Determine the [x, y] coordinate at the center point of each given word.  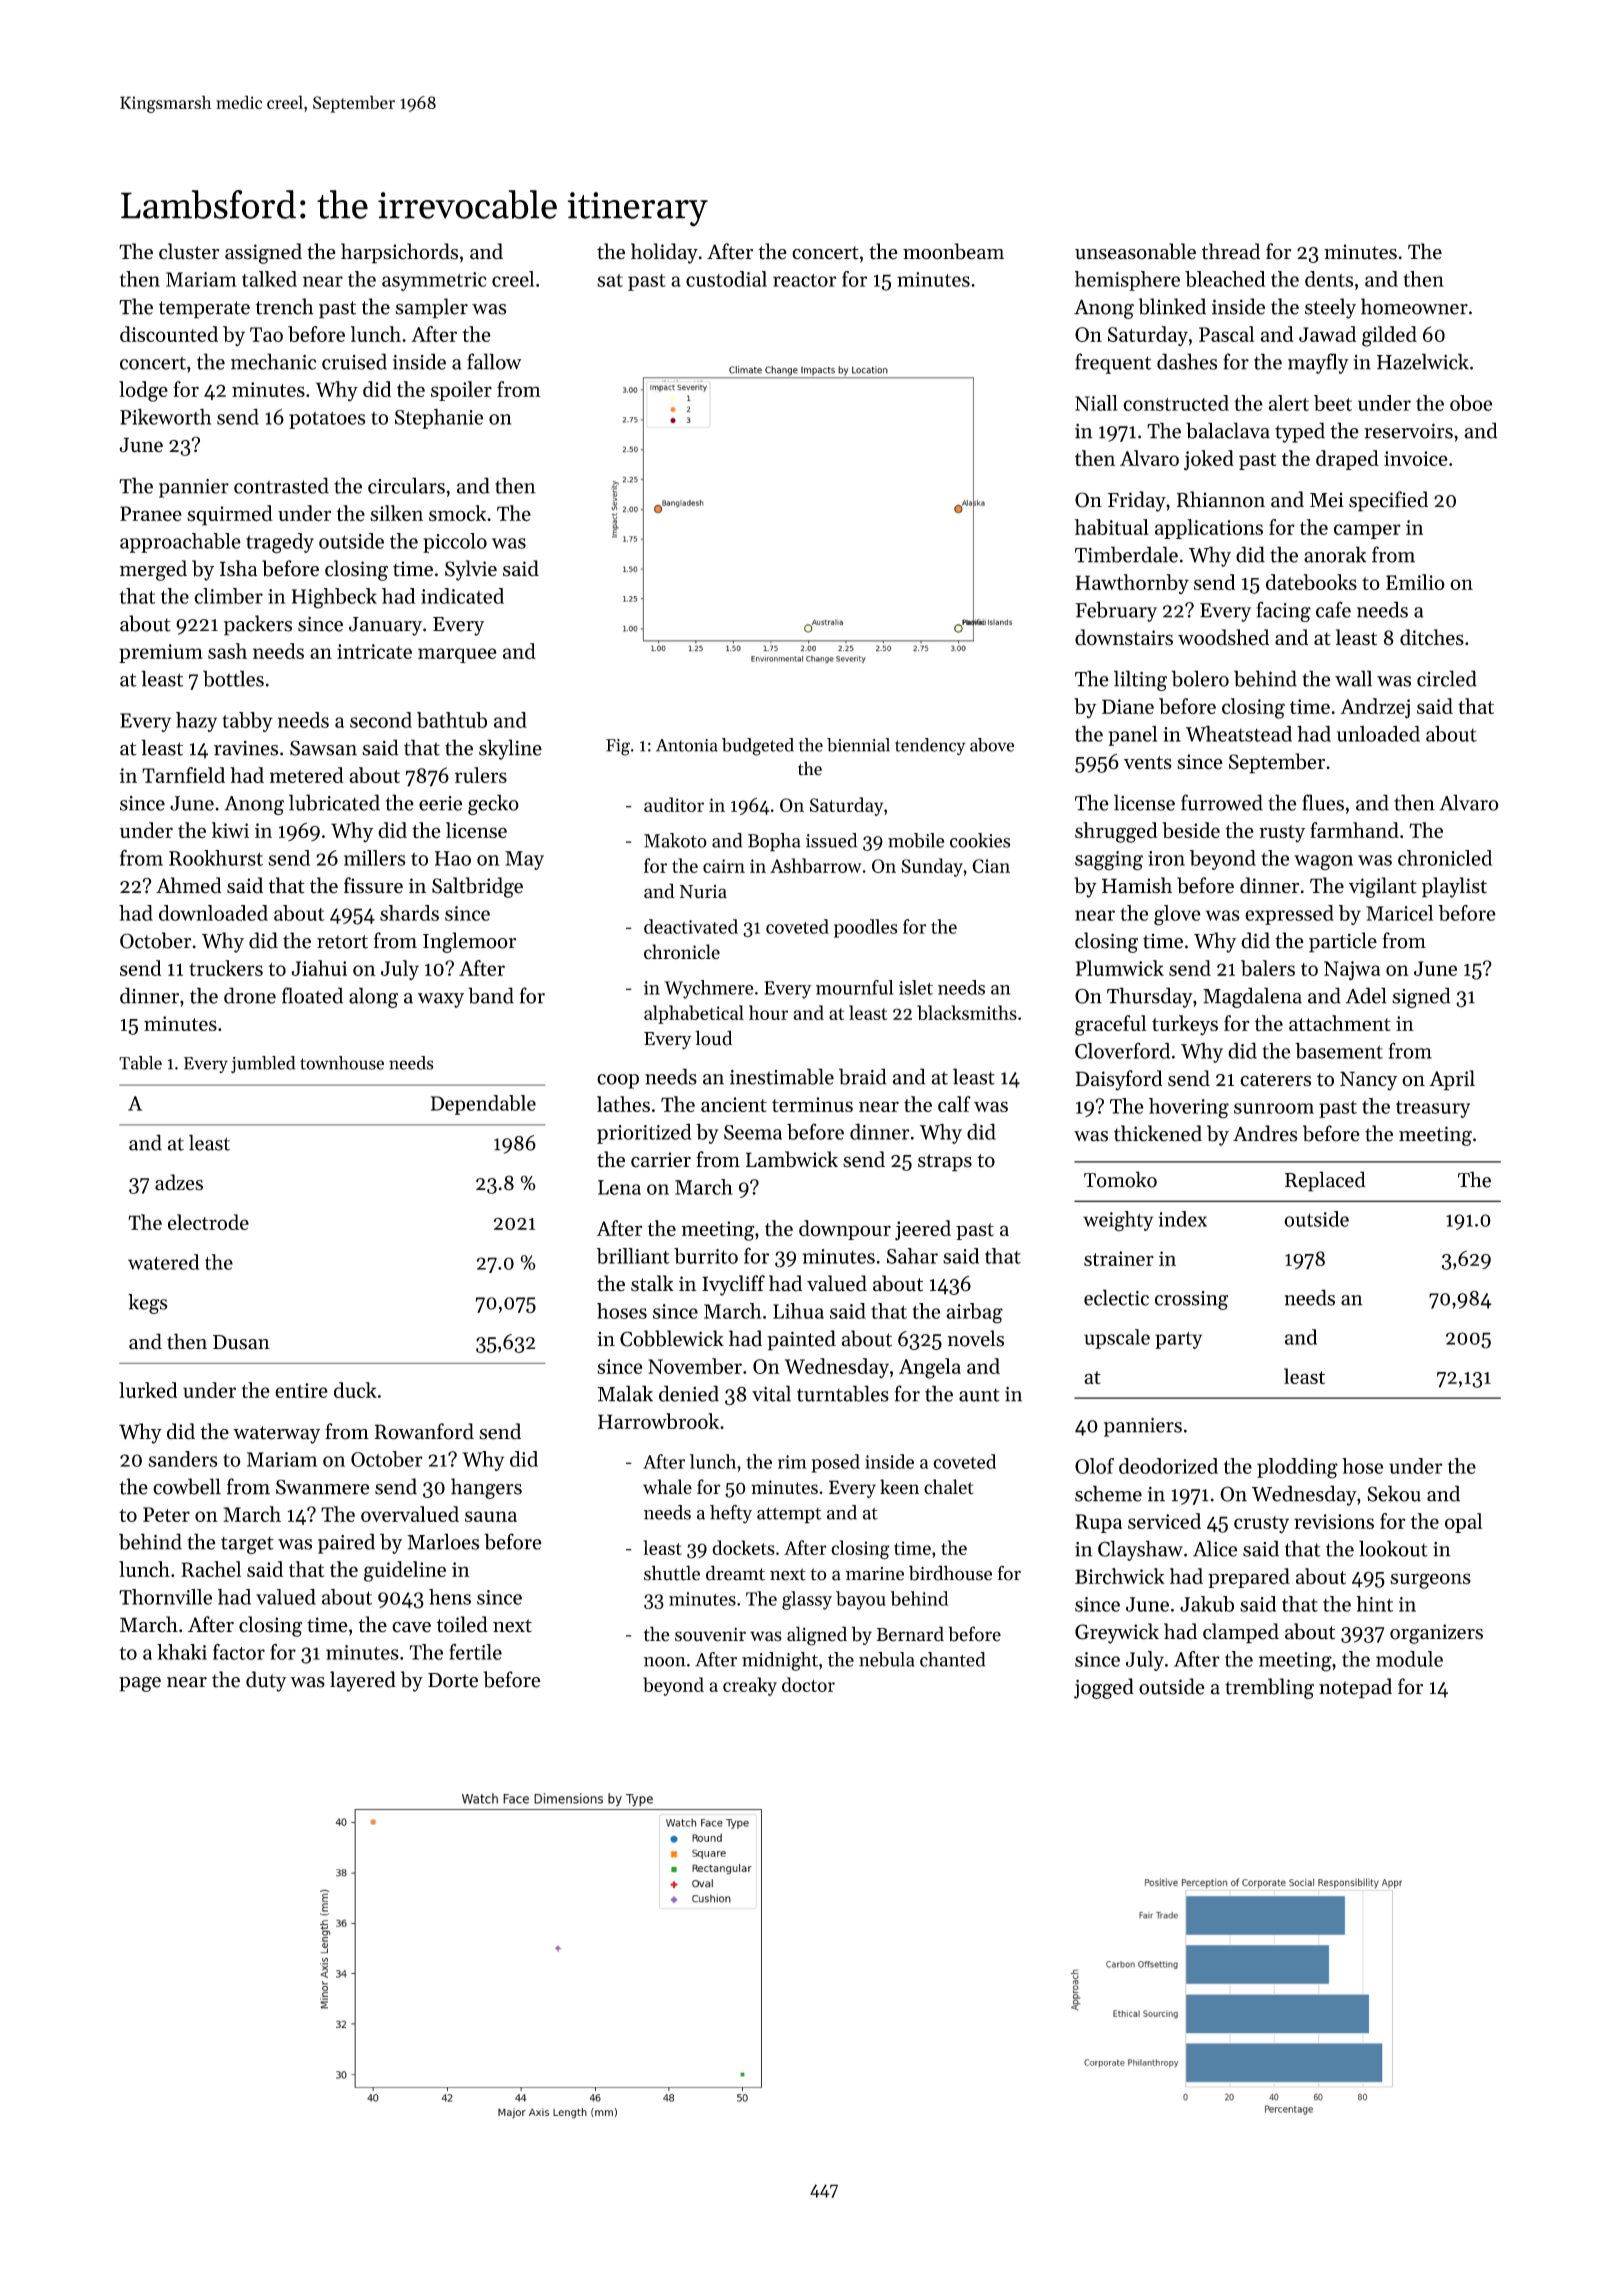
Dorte [453, 1680]
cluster [189, 251]
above [992, 745]
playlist [1454, 887]
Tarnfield [183, 775]
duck [355, 1390]
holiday [664, 253]
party [1178, 1340]
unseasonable [1135, 251]
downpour [845, 1230]
